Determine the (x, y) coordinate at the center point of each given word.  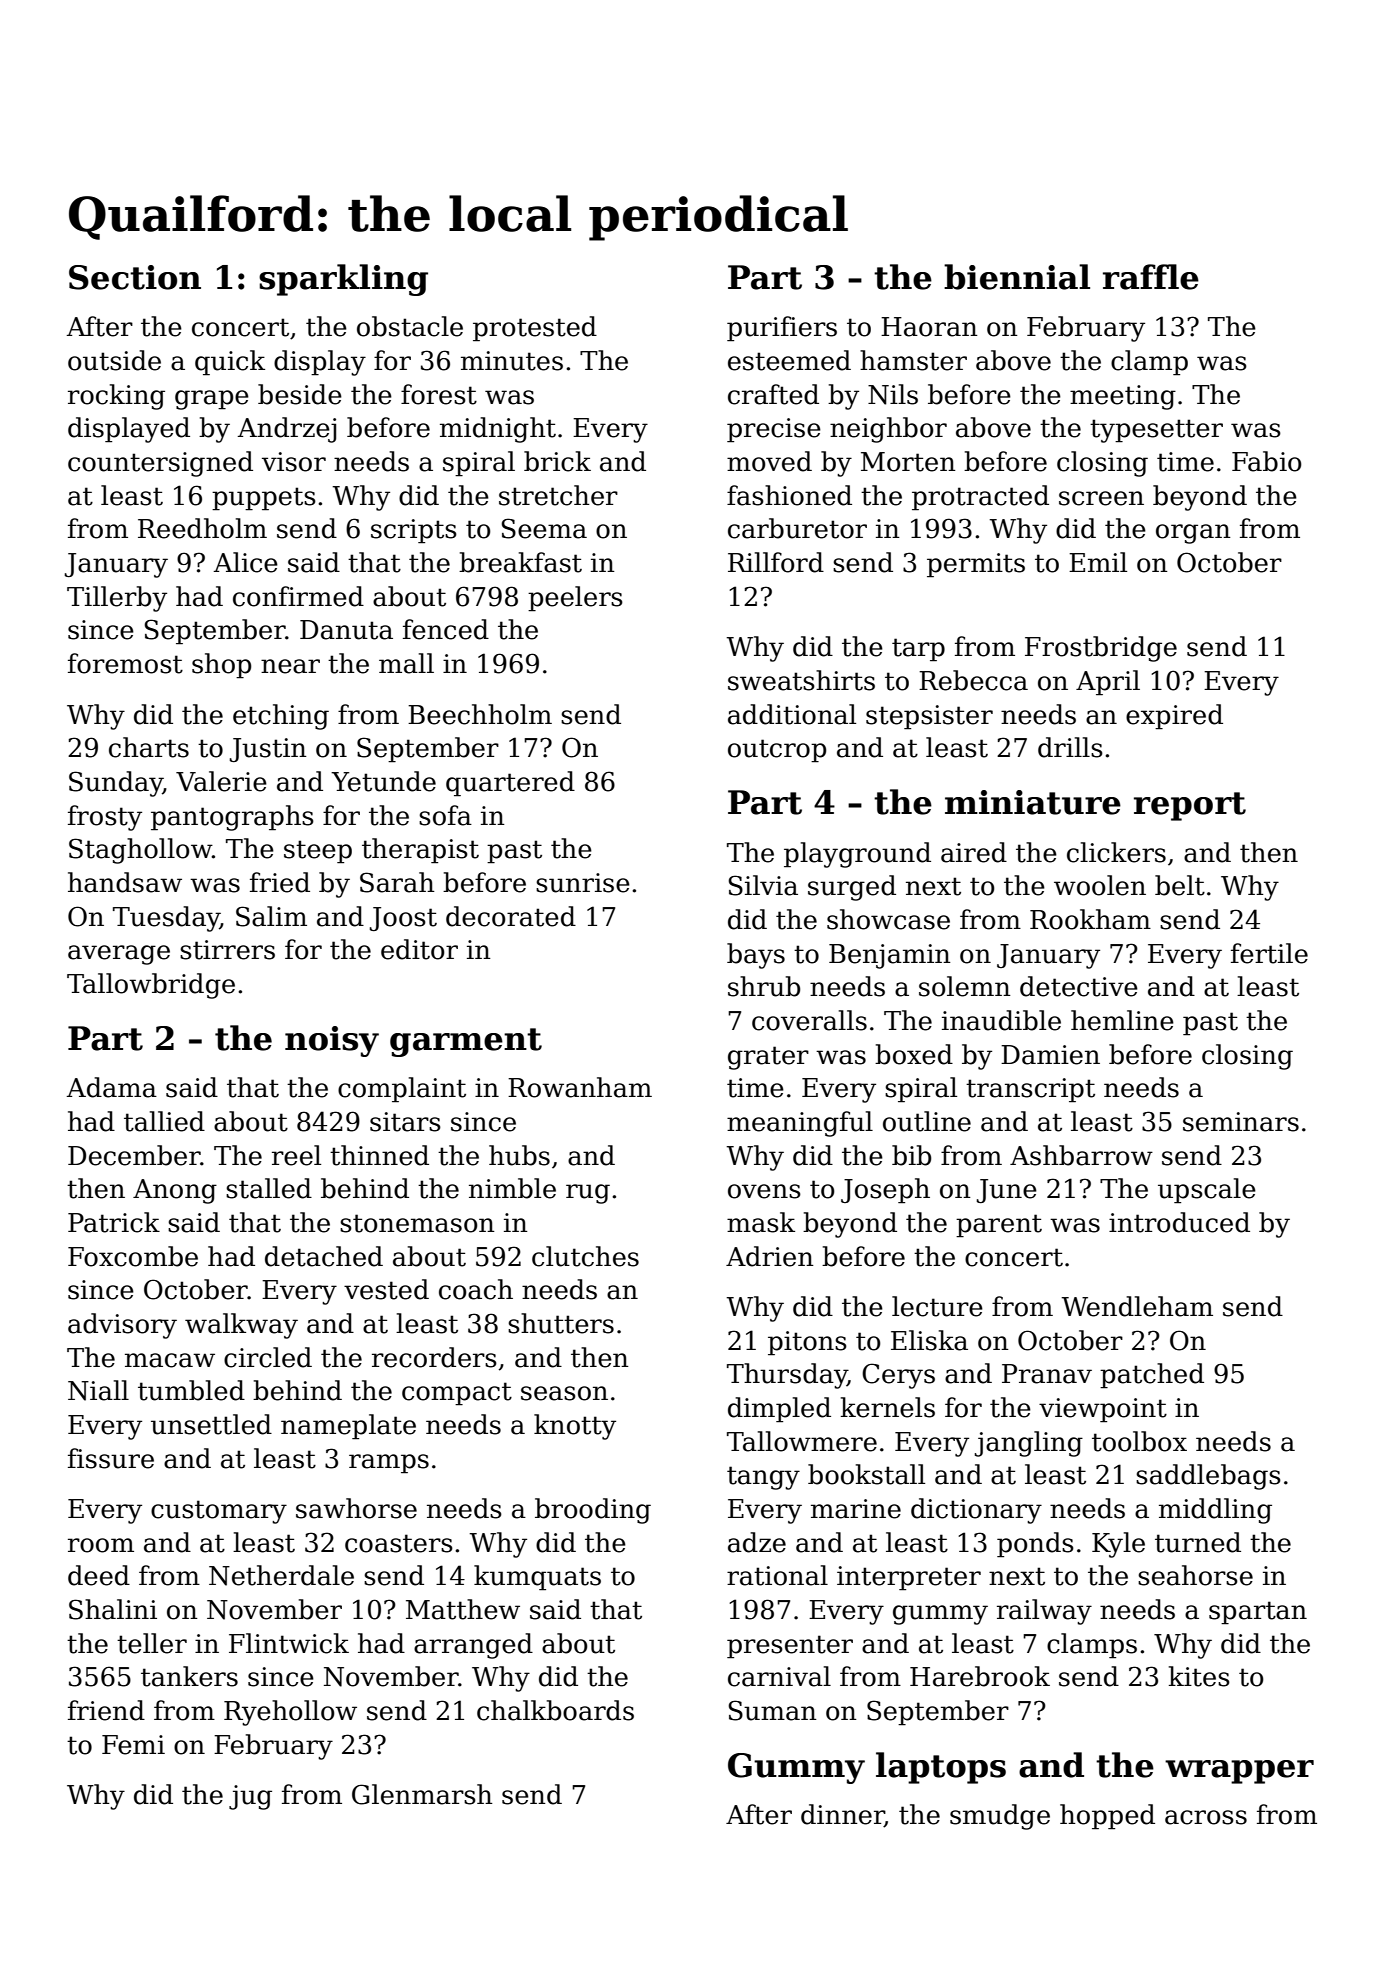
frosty (105, 818)
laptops (941, 1768)
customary (219, 1512)
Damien (1050, 1055)
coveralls (809, 1020)
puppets (264, 499)
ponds (1035, 1545)
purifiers (782, 329)
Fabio (1267, 461)
